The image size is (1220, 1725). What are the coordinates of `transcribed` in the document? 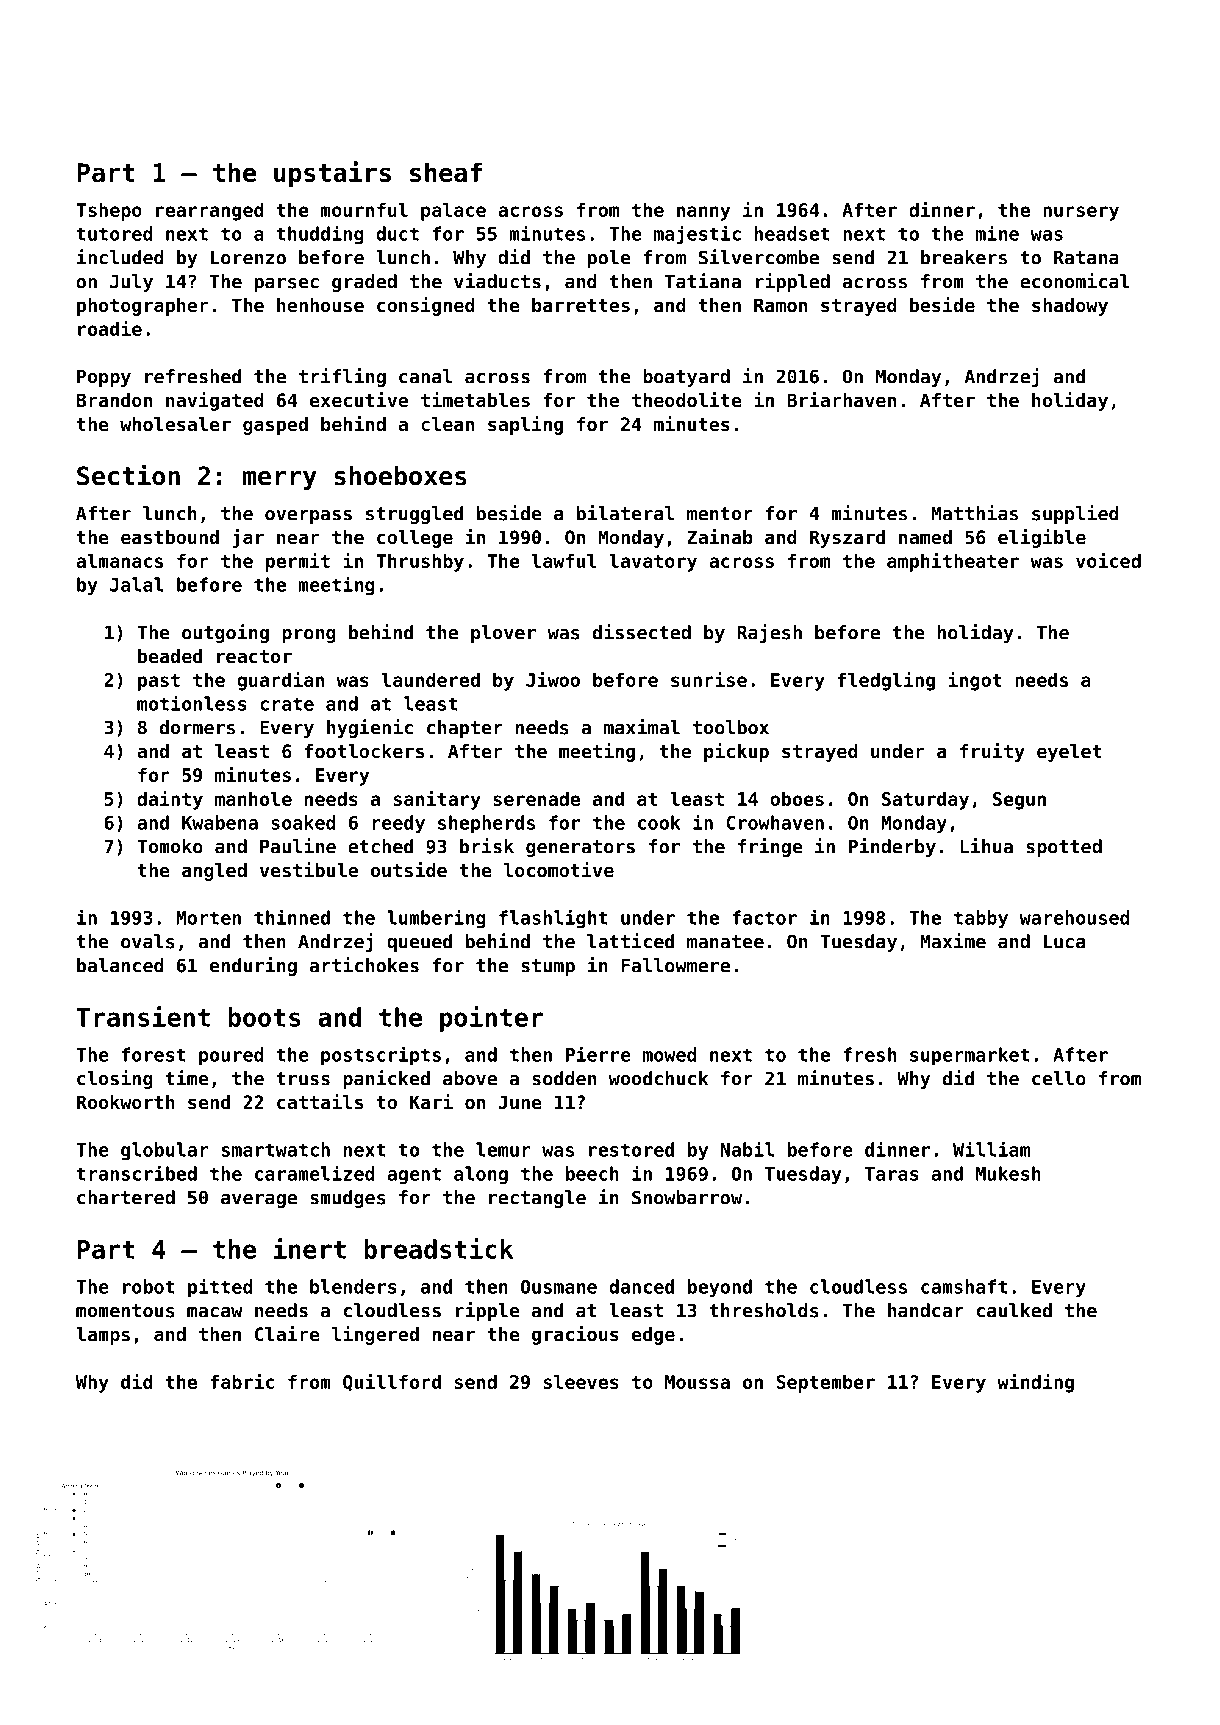 It's located at (136, 1173).
